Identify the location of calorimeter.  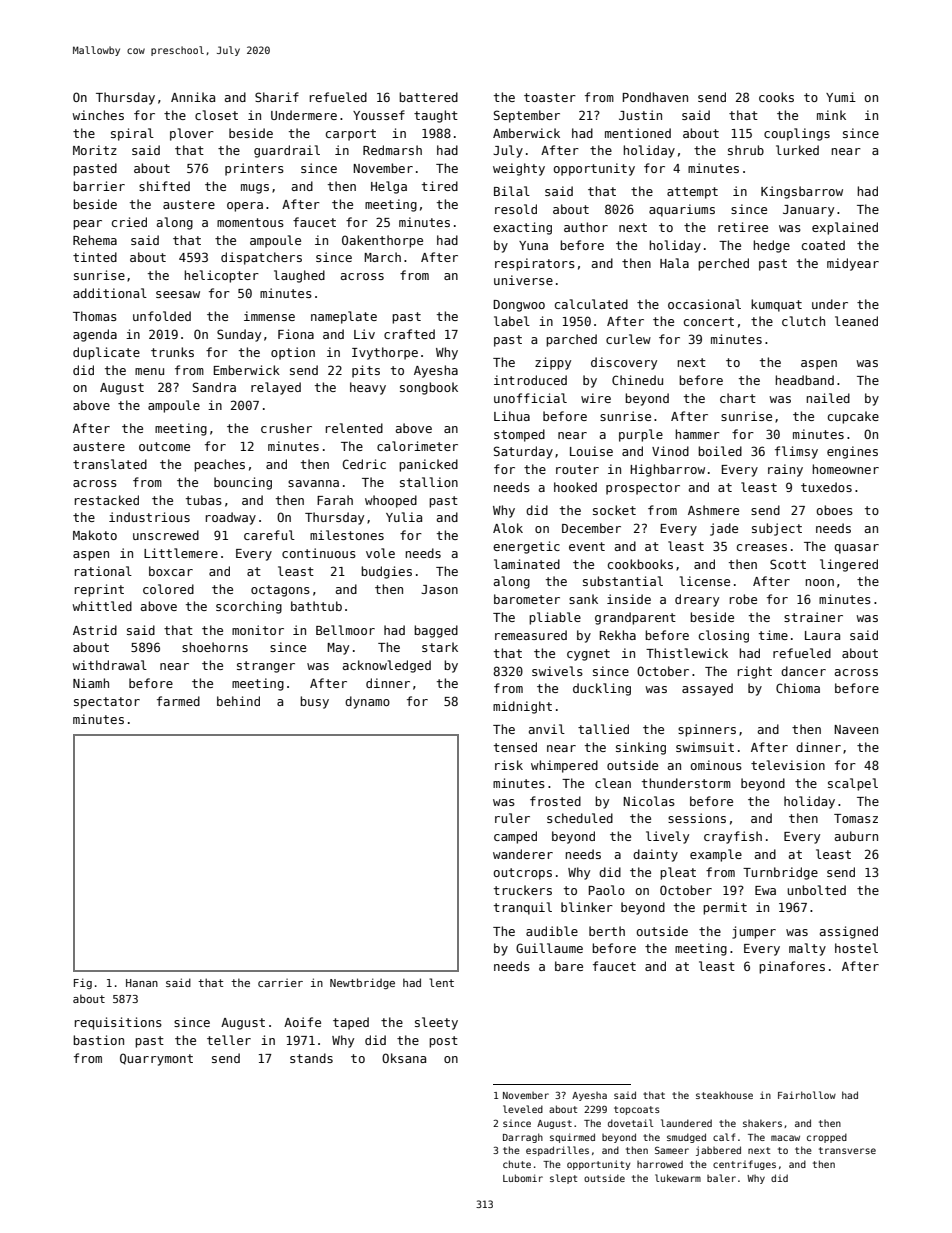
(417, 446).
